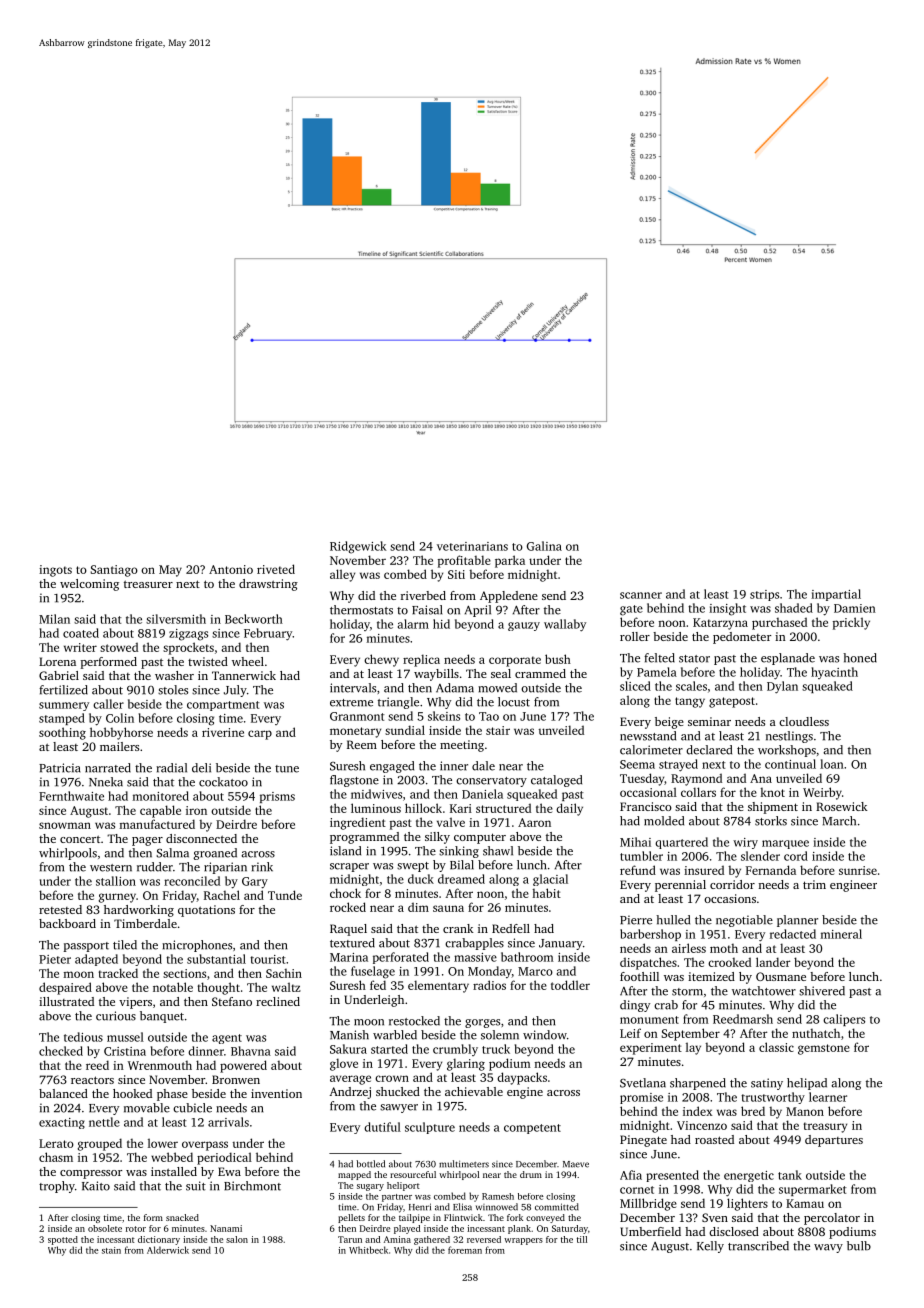  What do you see at coordinates (544, 546) in the page?
I see `Galina` at bounding box center [544, 546].
